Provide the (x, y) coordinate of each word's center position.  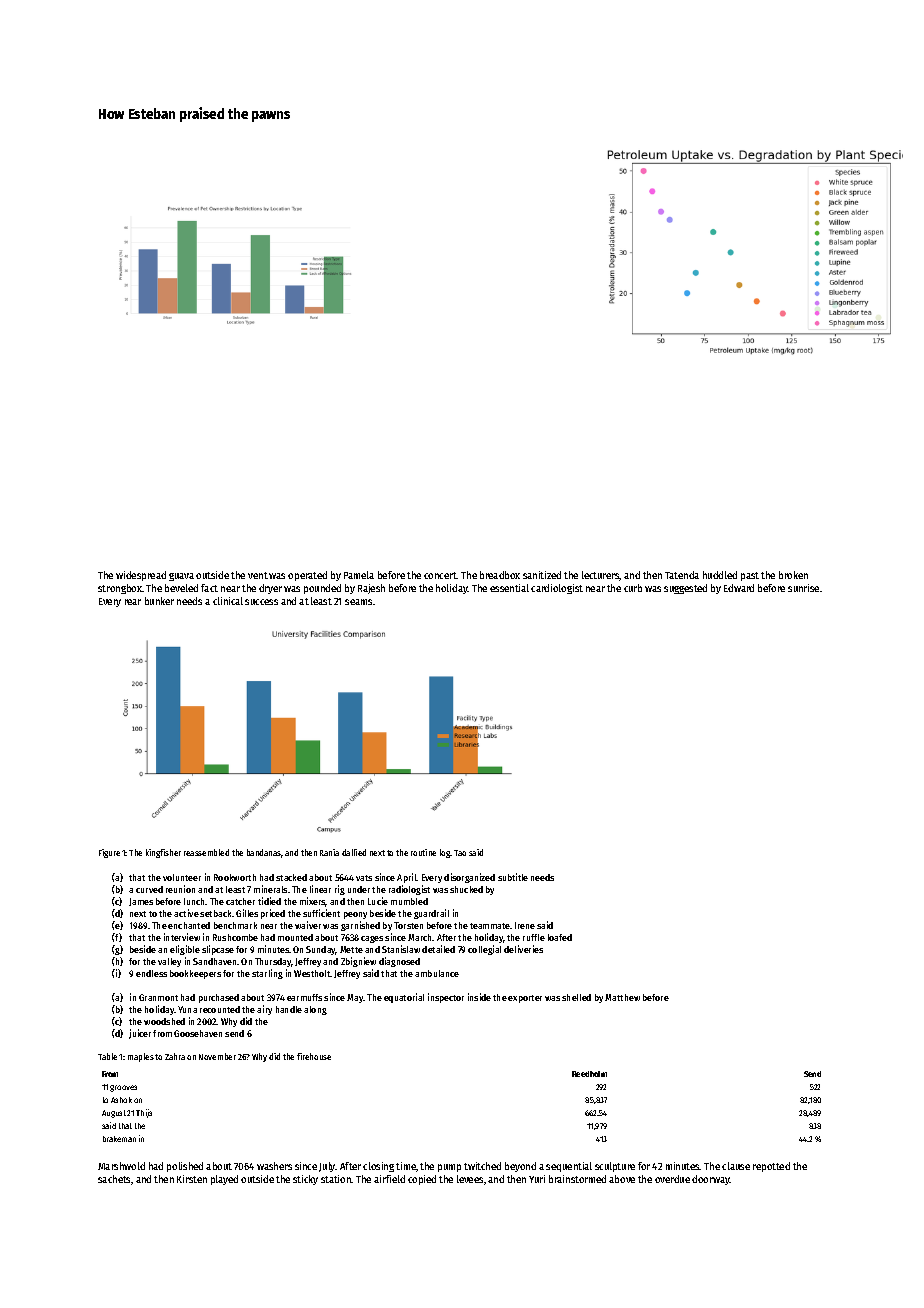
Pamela (359, 575)
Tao (460, 853)
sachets (115, 1180)
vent (258, 575)
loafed (560, 937)
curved (149, 889)
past (750, 576)
